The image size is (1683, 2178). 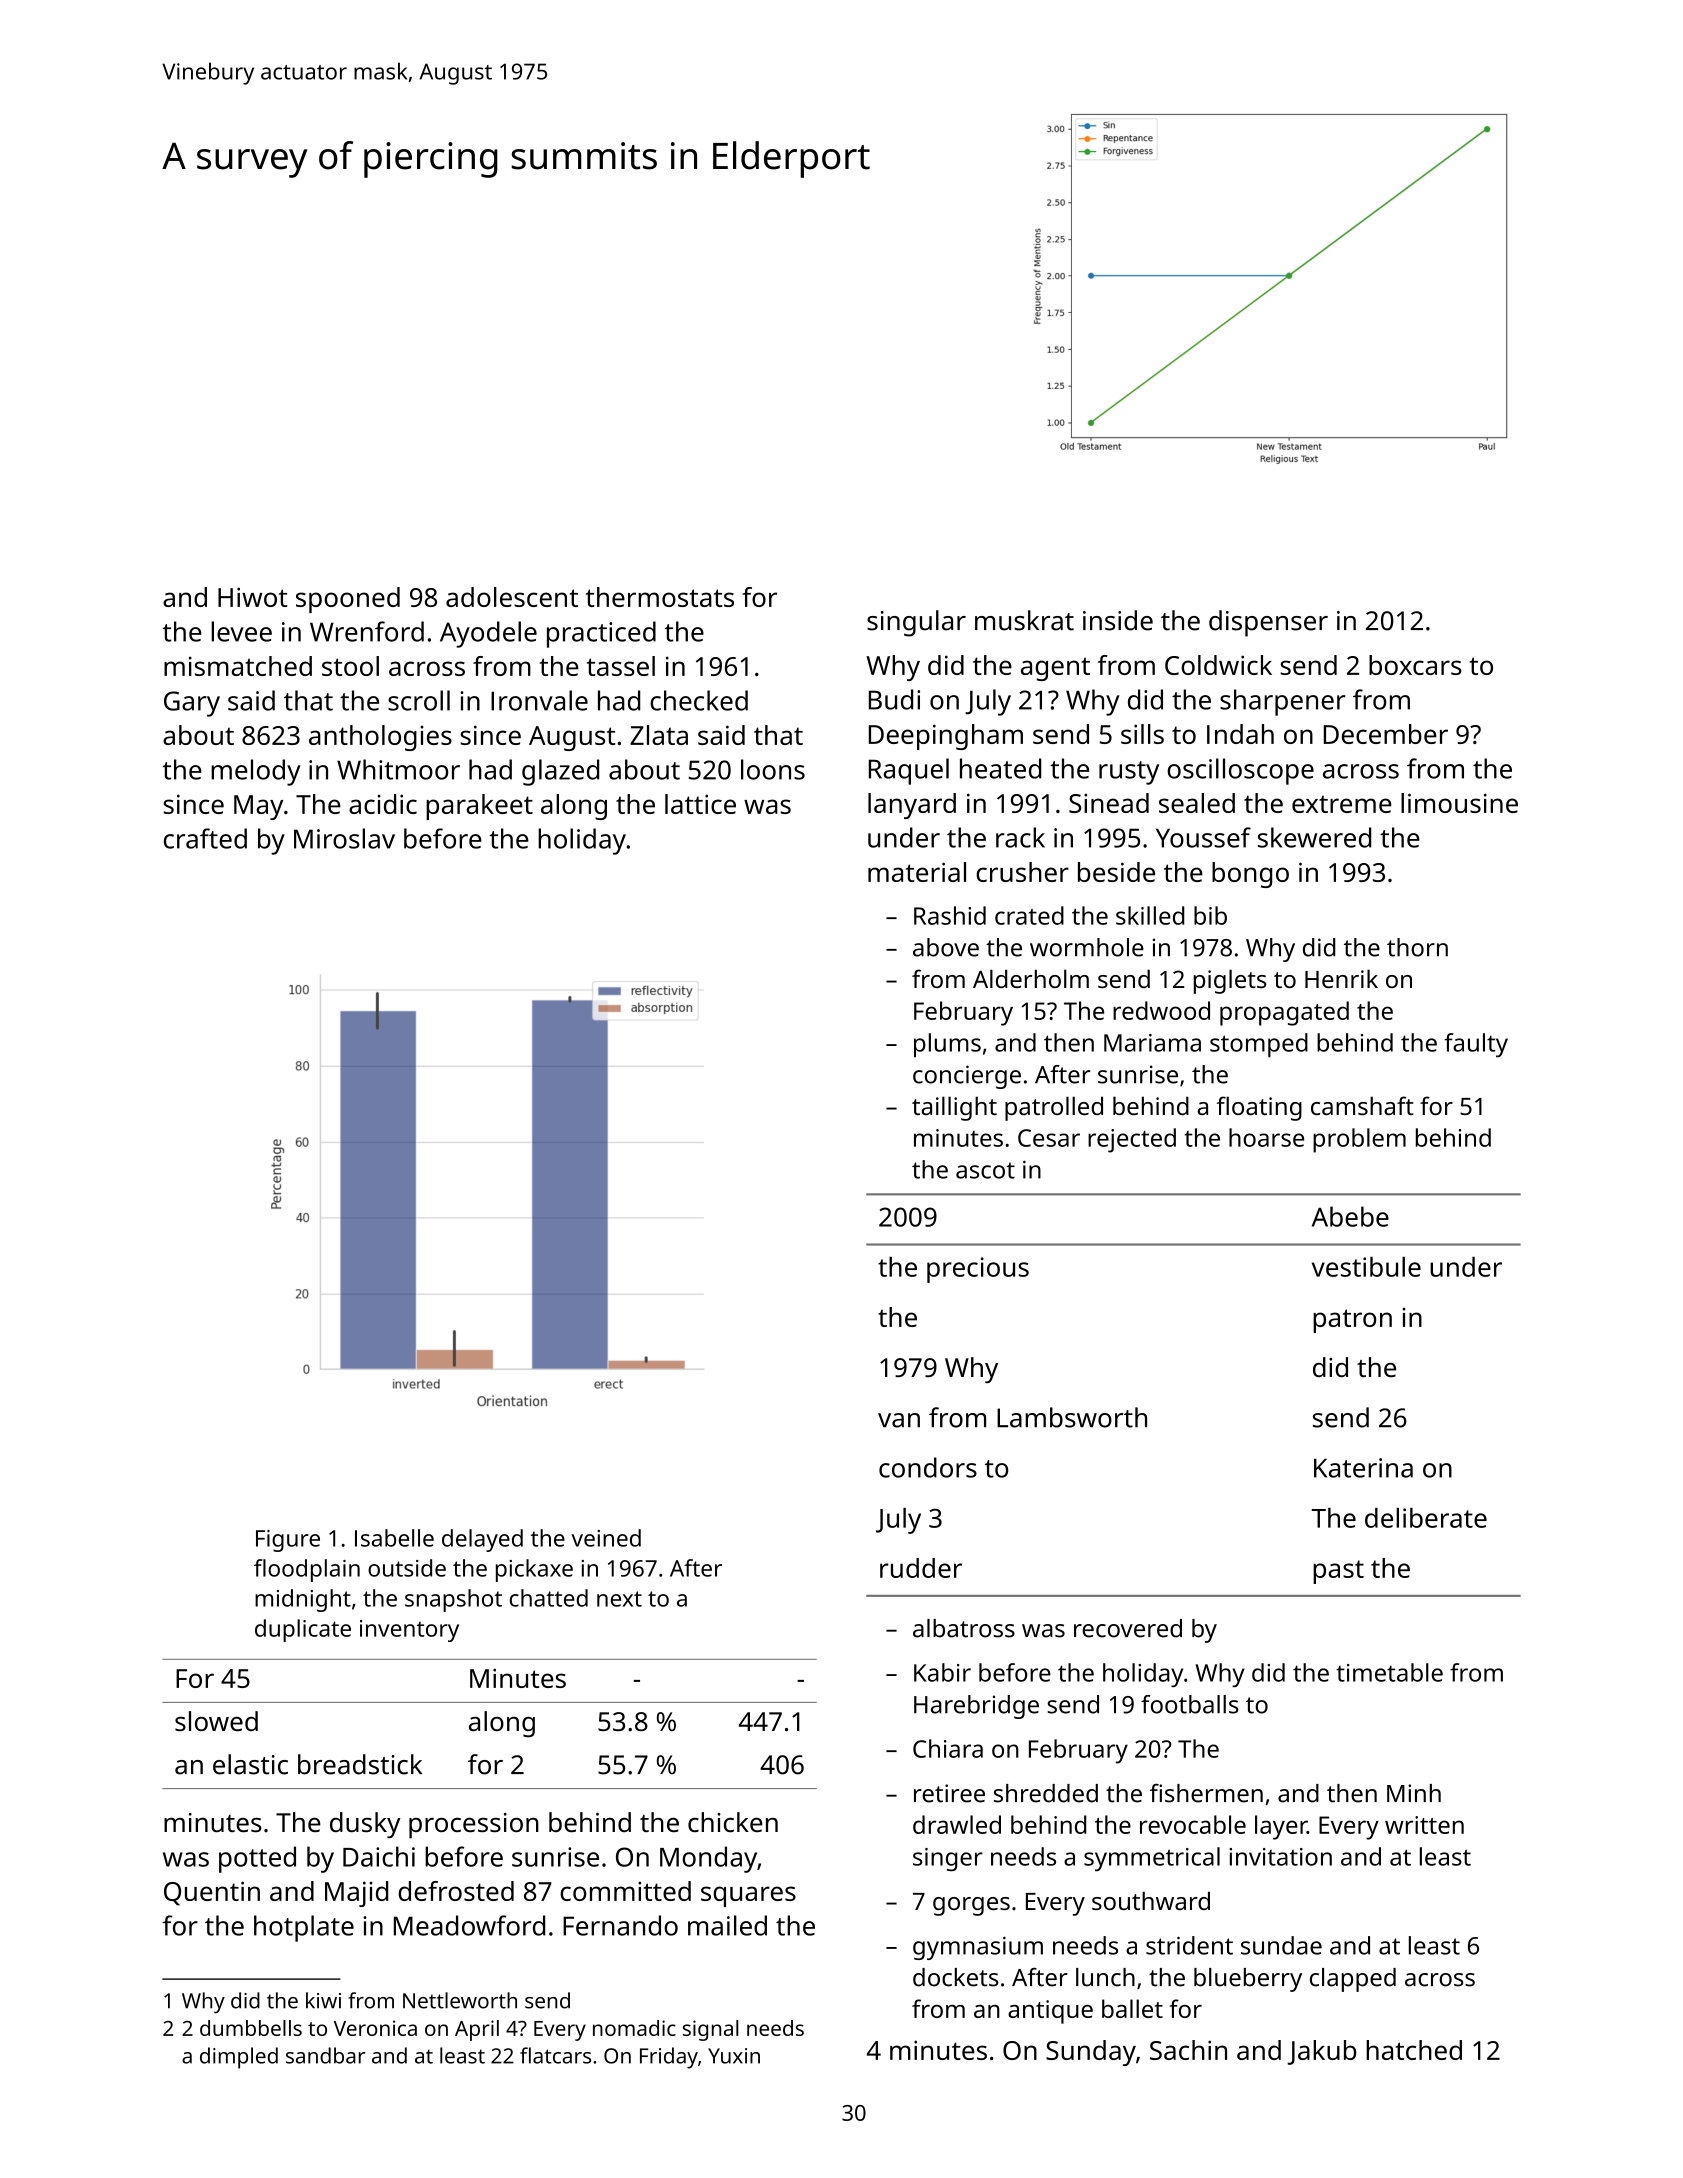 What do you see at coordinates (1283, 702) in the image?
I see `sharpener` at bounding box center [1283, 702].
